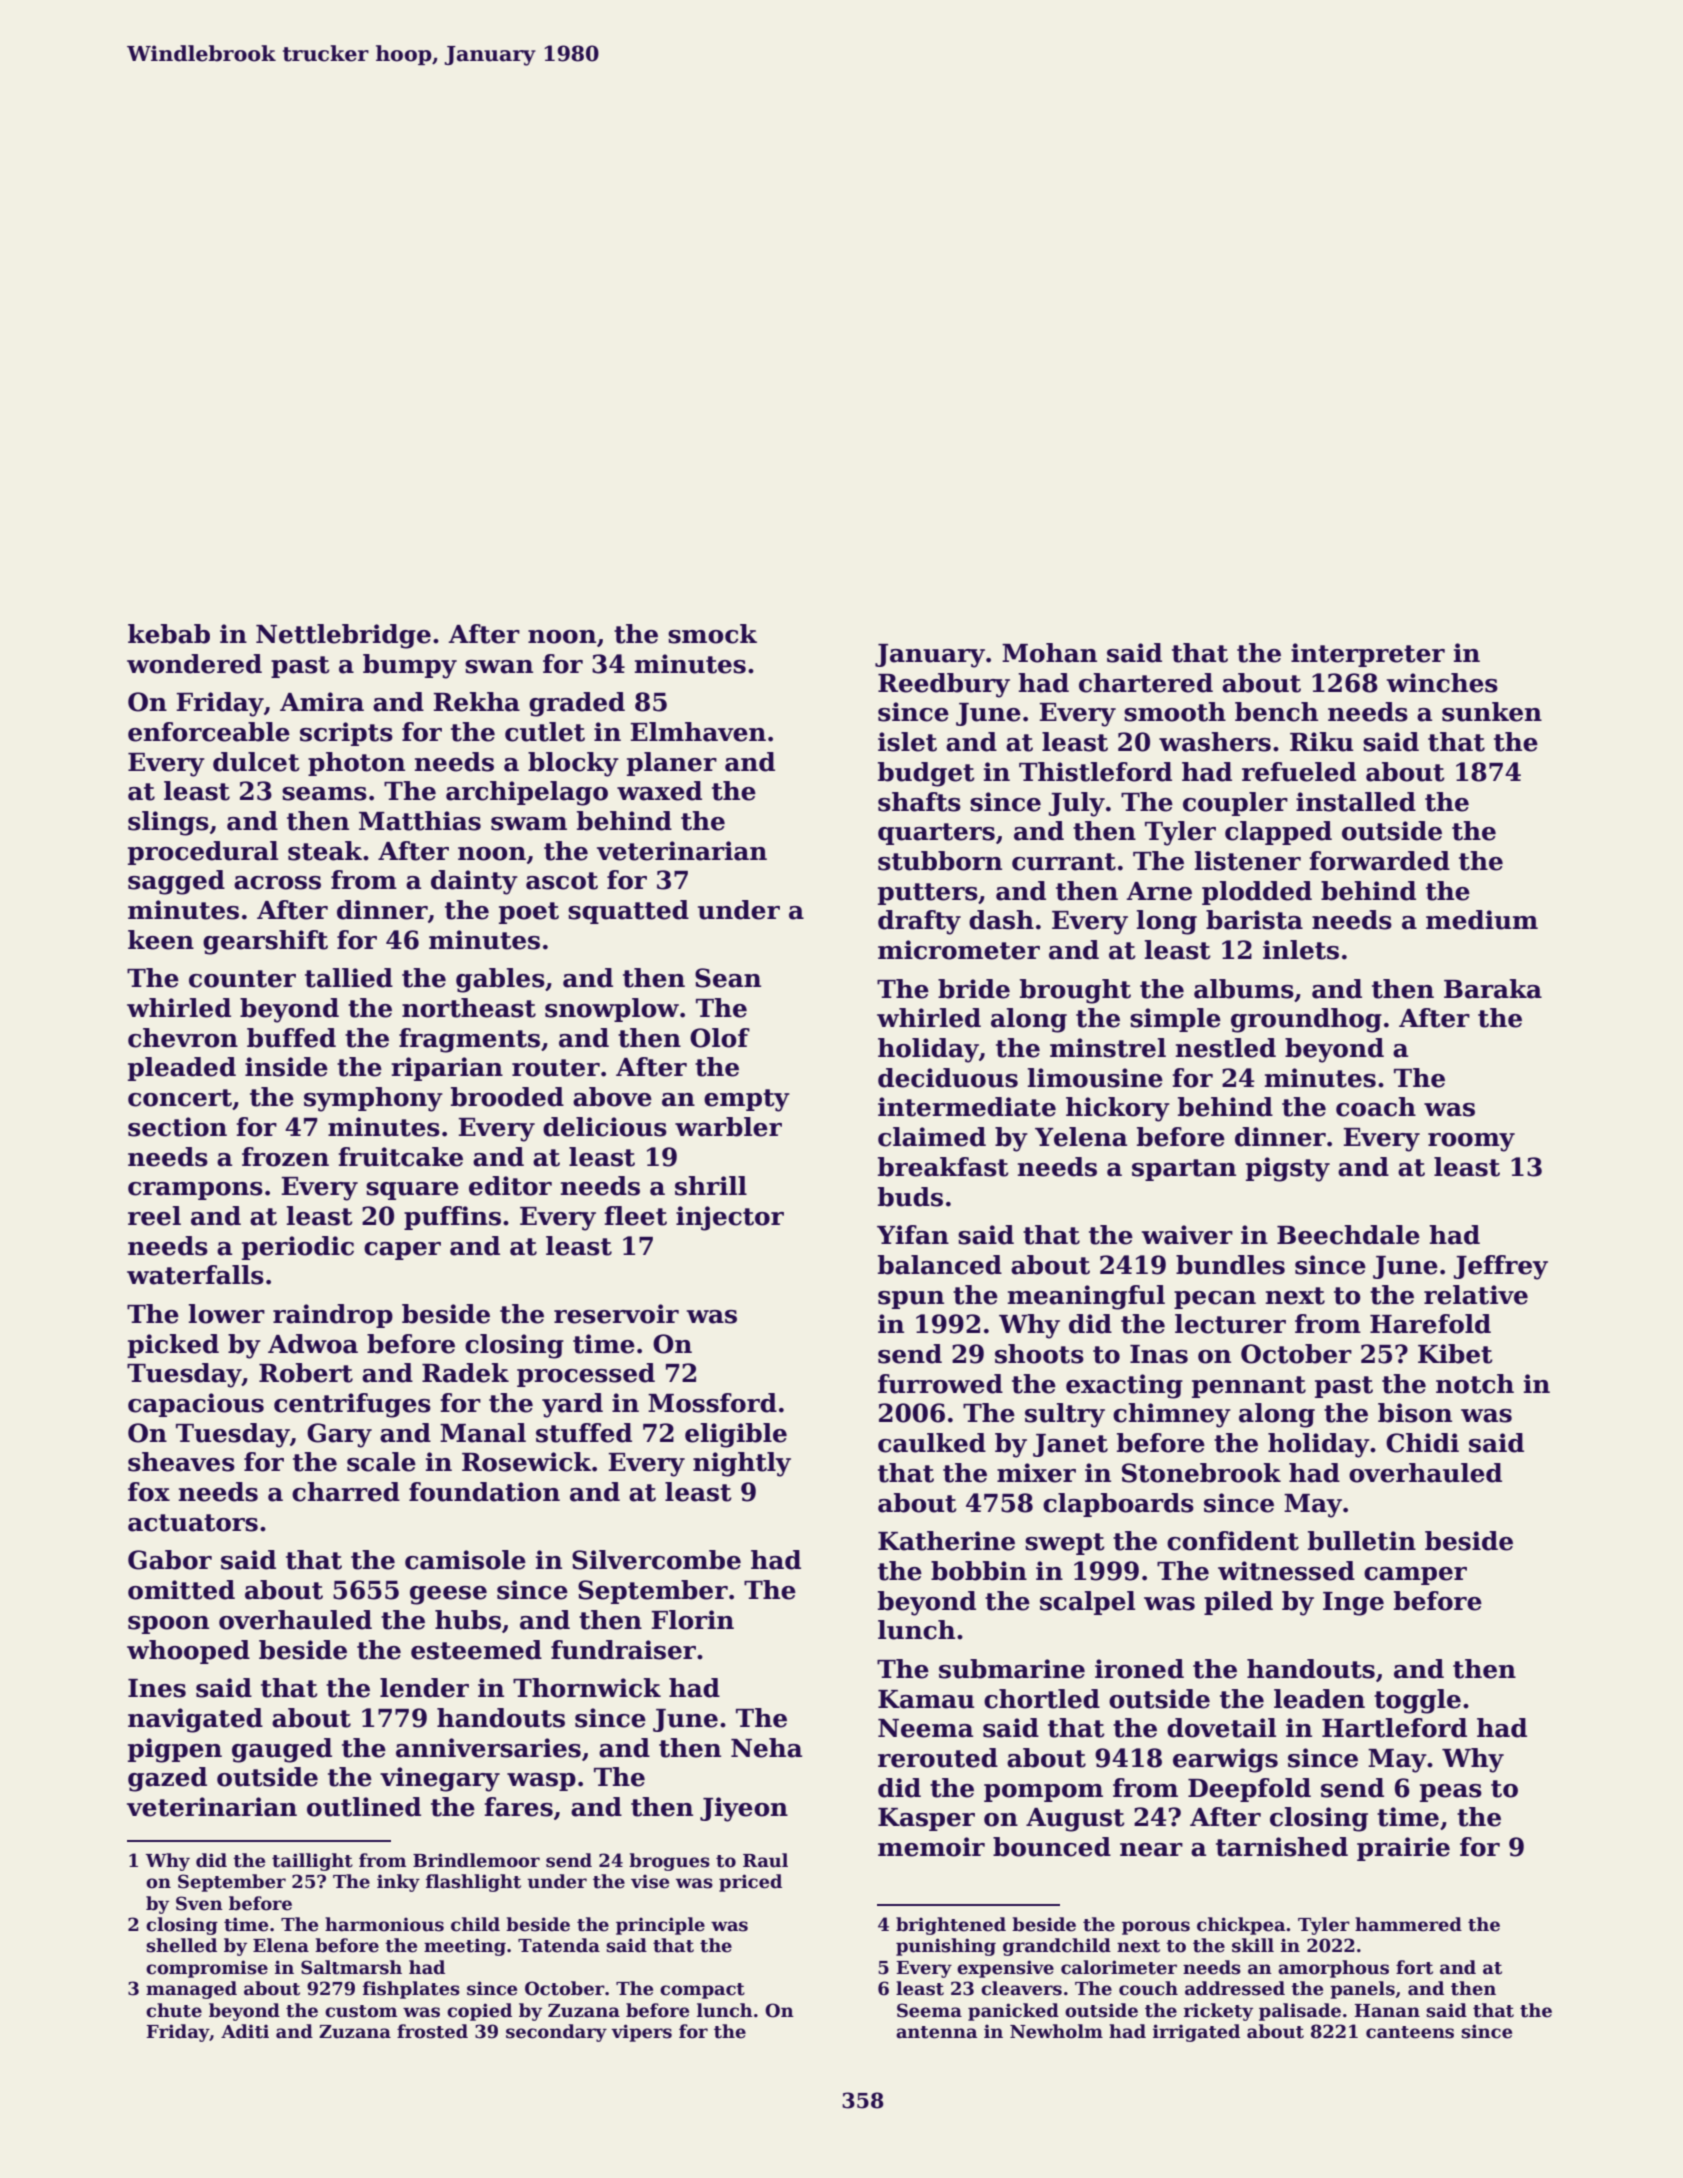 The width and height of the document is (1683, 2178). What do you see at coordinates (712, 634) in the document?
I see `smock` at bounding box center [712, 634].
